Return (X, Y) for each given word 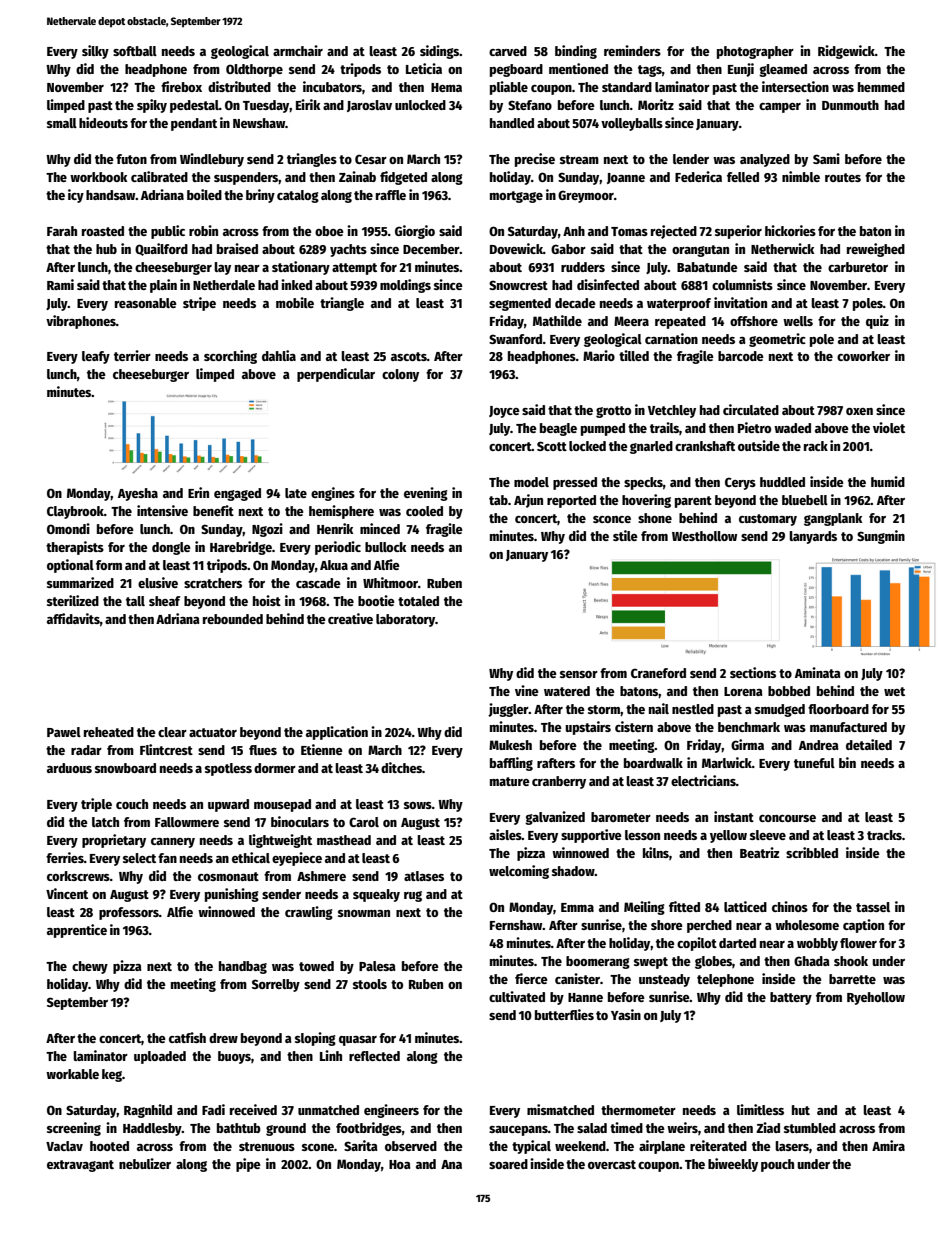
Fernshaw (516, 925)
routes (843, 177)
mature (510, 781)
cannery (173, 843)
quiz (877, 322)
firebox (181, 86)
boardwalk (653, 763)
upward (228, 805)
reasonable (146, 303)
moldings (405, 286)
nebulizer (145, 1163)
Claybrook (75, 512)
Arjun (528, 501)
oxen (859, 411)
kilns (656, 852)
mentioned (578, 68)
